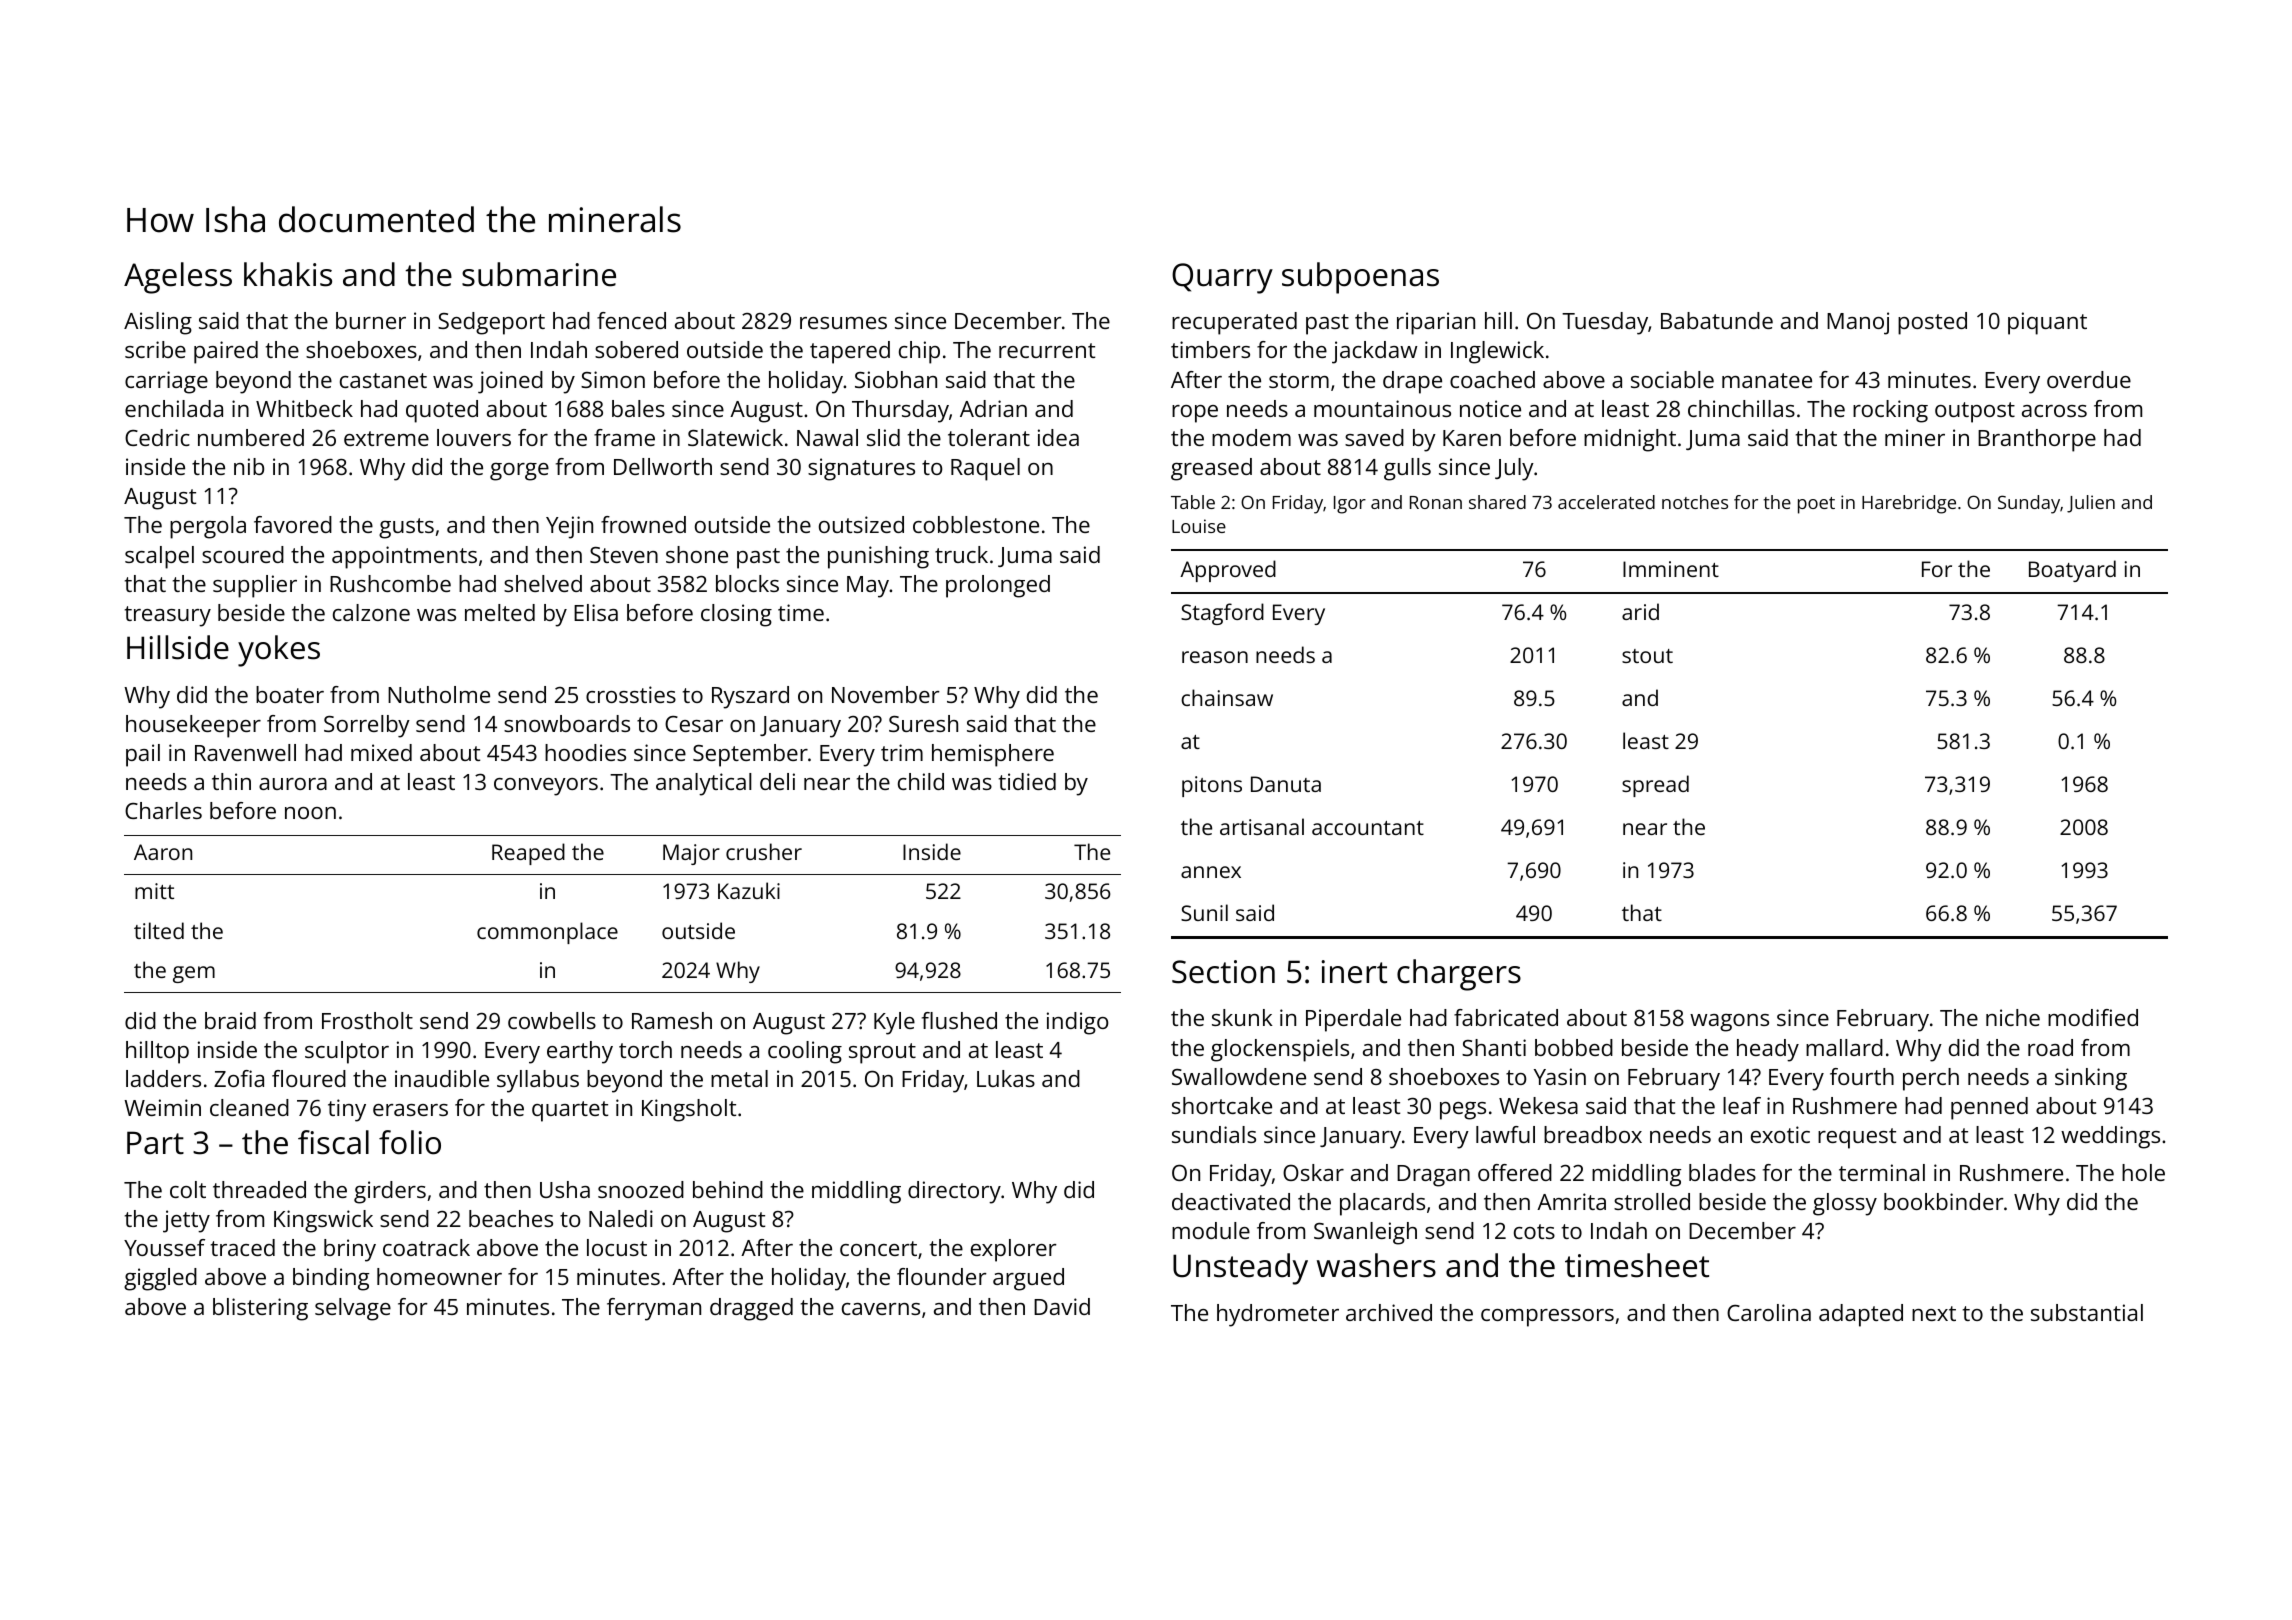 The image size is (2292, 1620). What do you see at coordinates (166, 382) in the document?
I see `carriage` at bounding box center [166, 382].
